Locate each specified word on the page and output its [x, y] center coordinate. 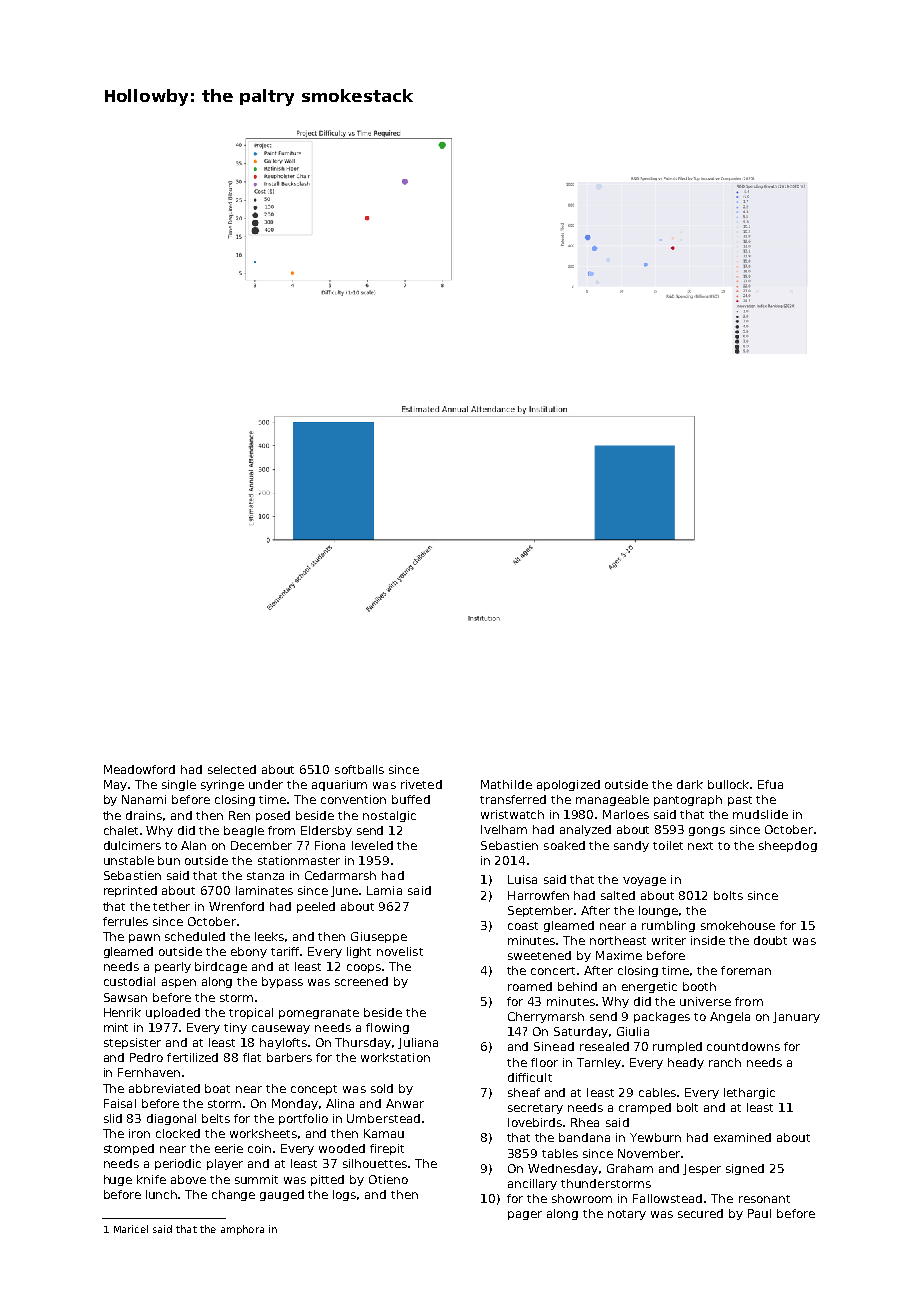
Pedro [146, 1057]
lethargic [749, 1093]
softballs [359, 769]
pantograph [688, 800]
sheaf [524, 1092]
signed [745, 1169]
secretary [535, 1109]
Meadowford [139, 769]
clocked [178, 1133]
